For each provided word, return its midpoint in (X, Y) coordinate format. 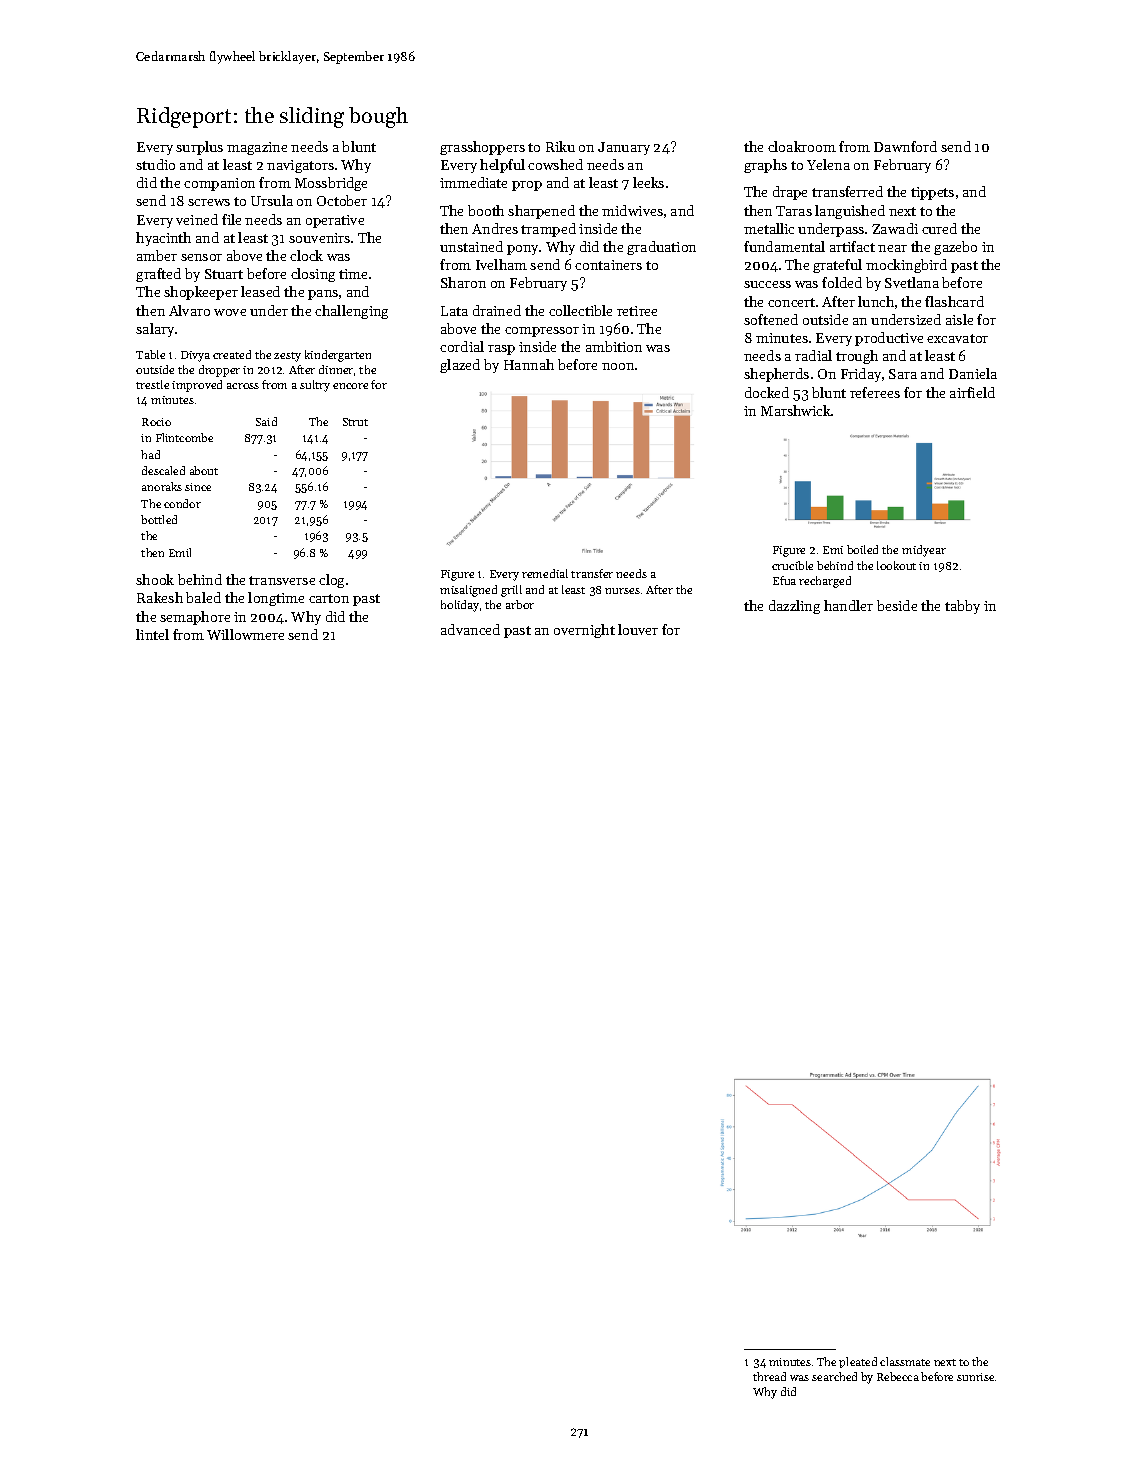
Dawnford (905, 146)
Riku (560, 146)
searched (834, 1376)
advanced (470, 629)
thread (769, 1376)
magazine (257, 148)
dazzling (794, 607)
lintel (152, 634)
